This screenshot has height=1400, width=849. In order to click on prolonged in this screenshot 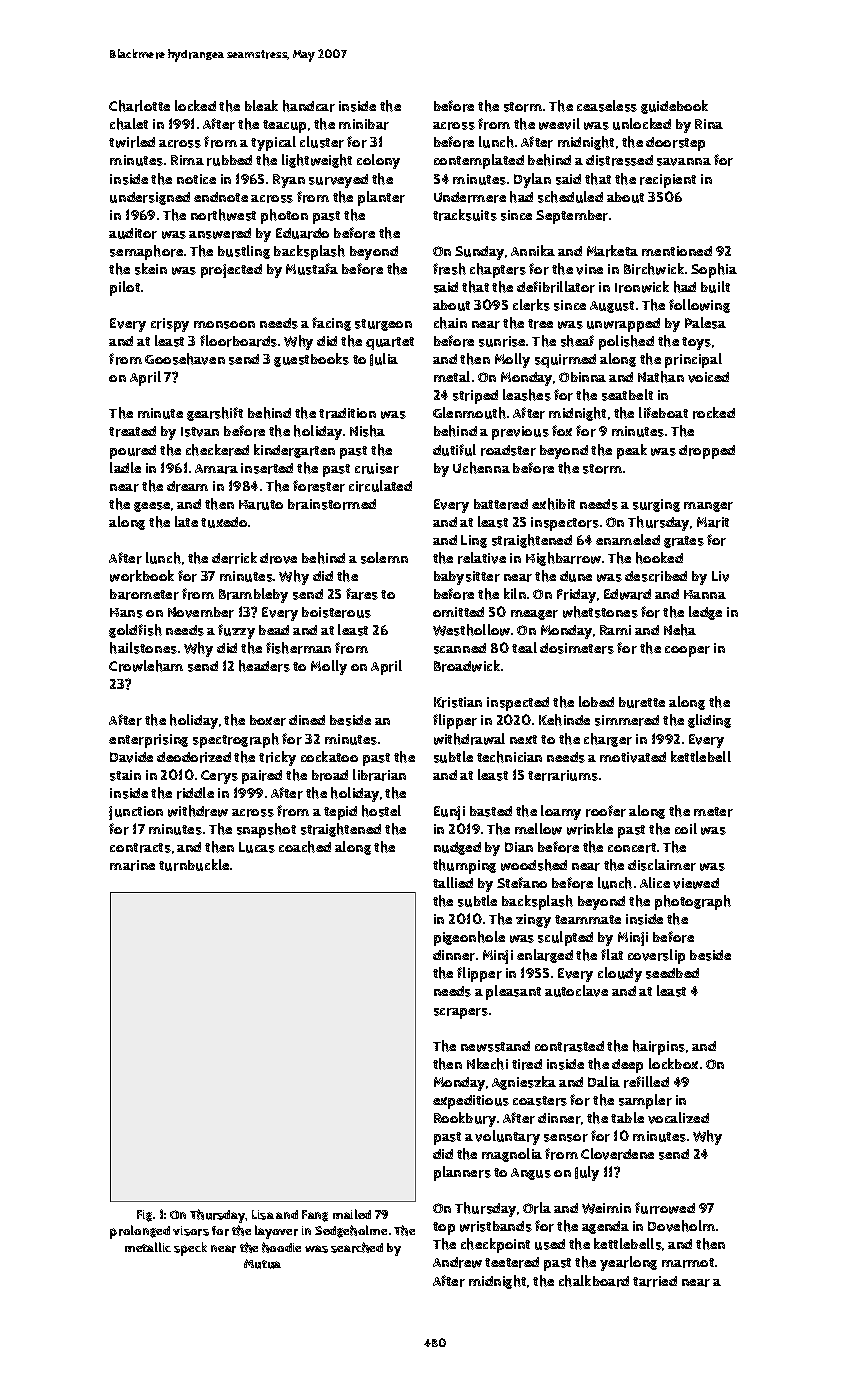, I will do `click(140, 1232)`.
